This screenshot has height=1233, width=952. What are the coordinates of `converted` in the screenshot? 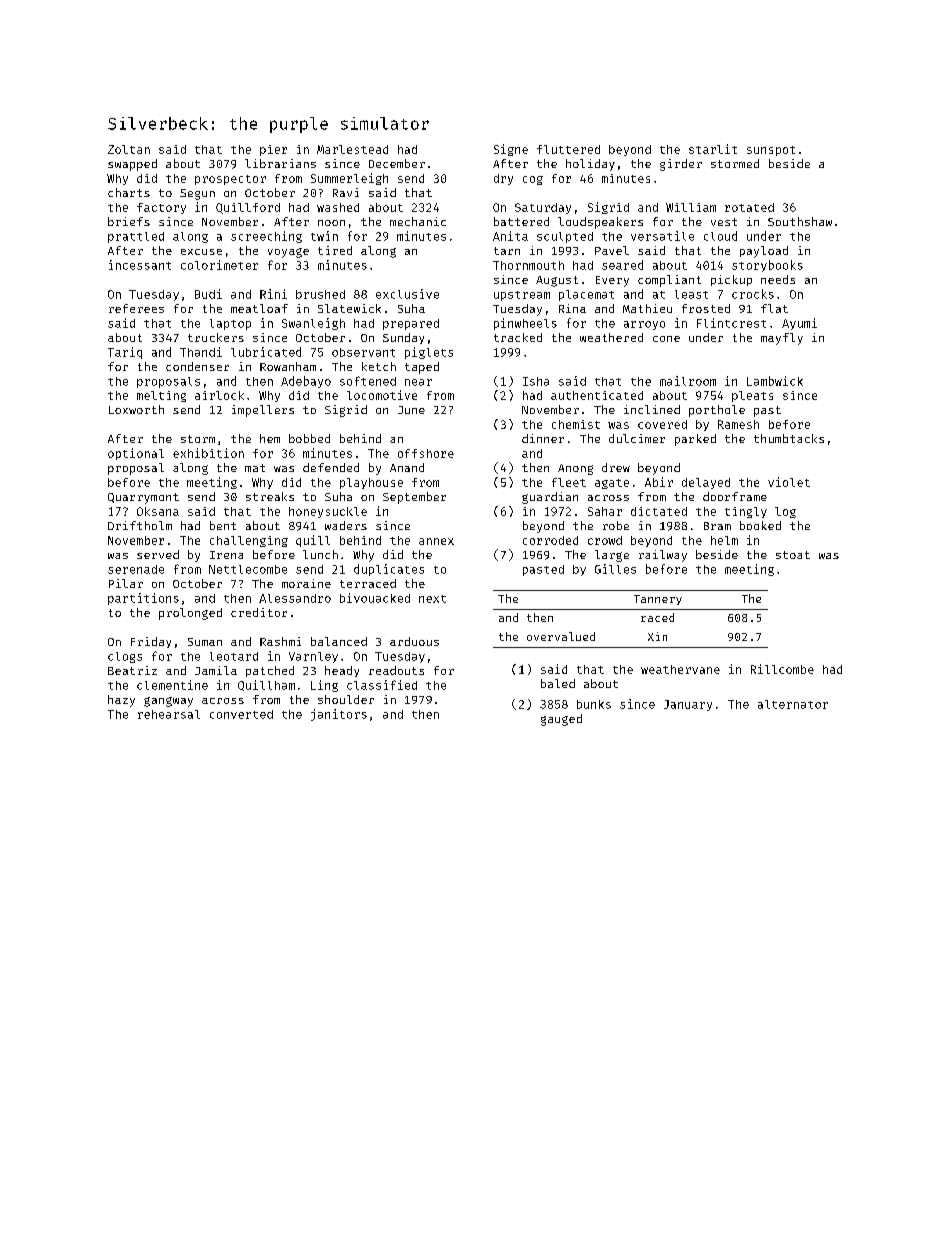 It's located at (241, 714).
